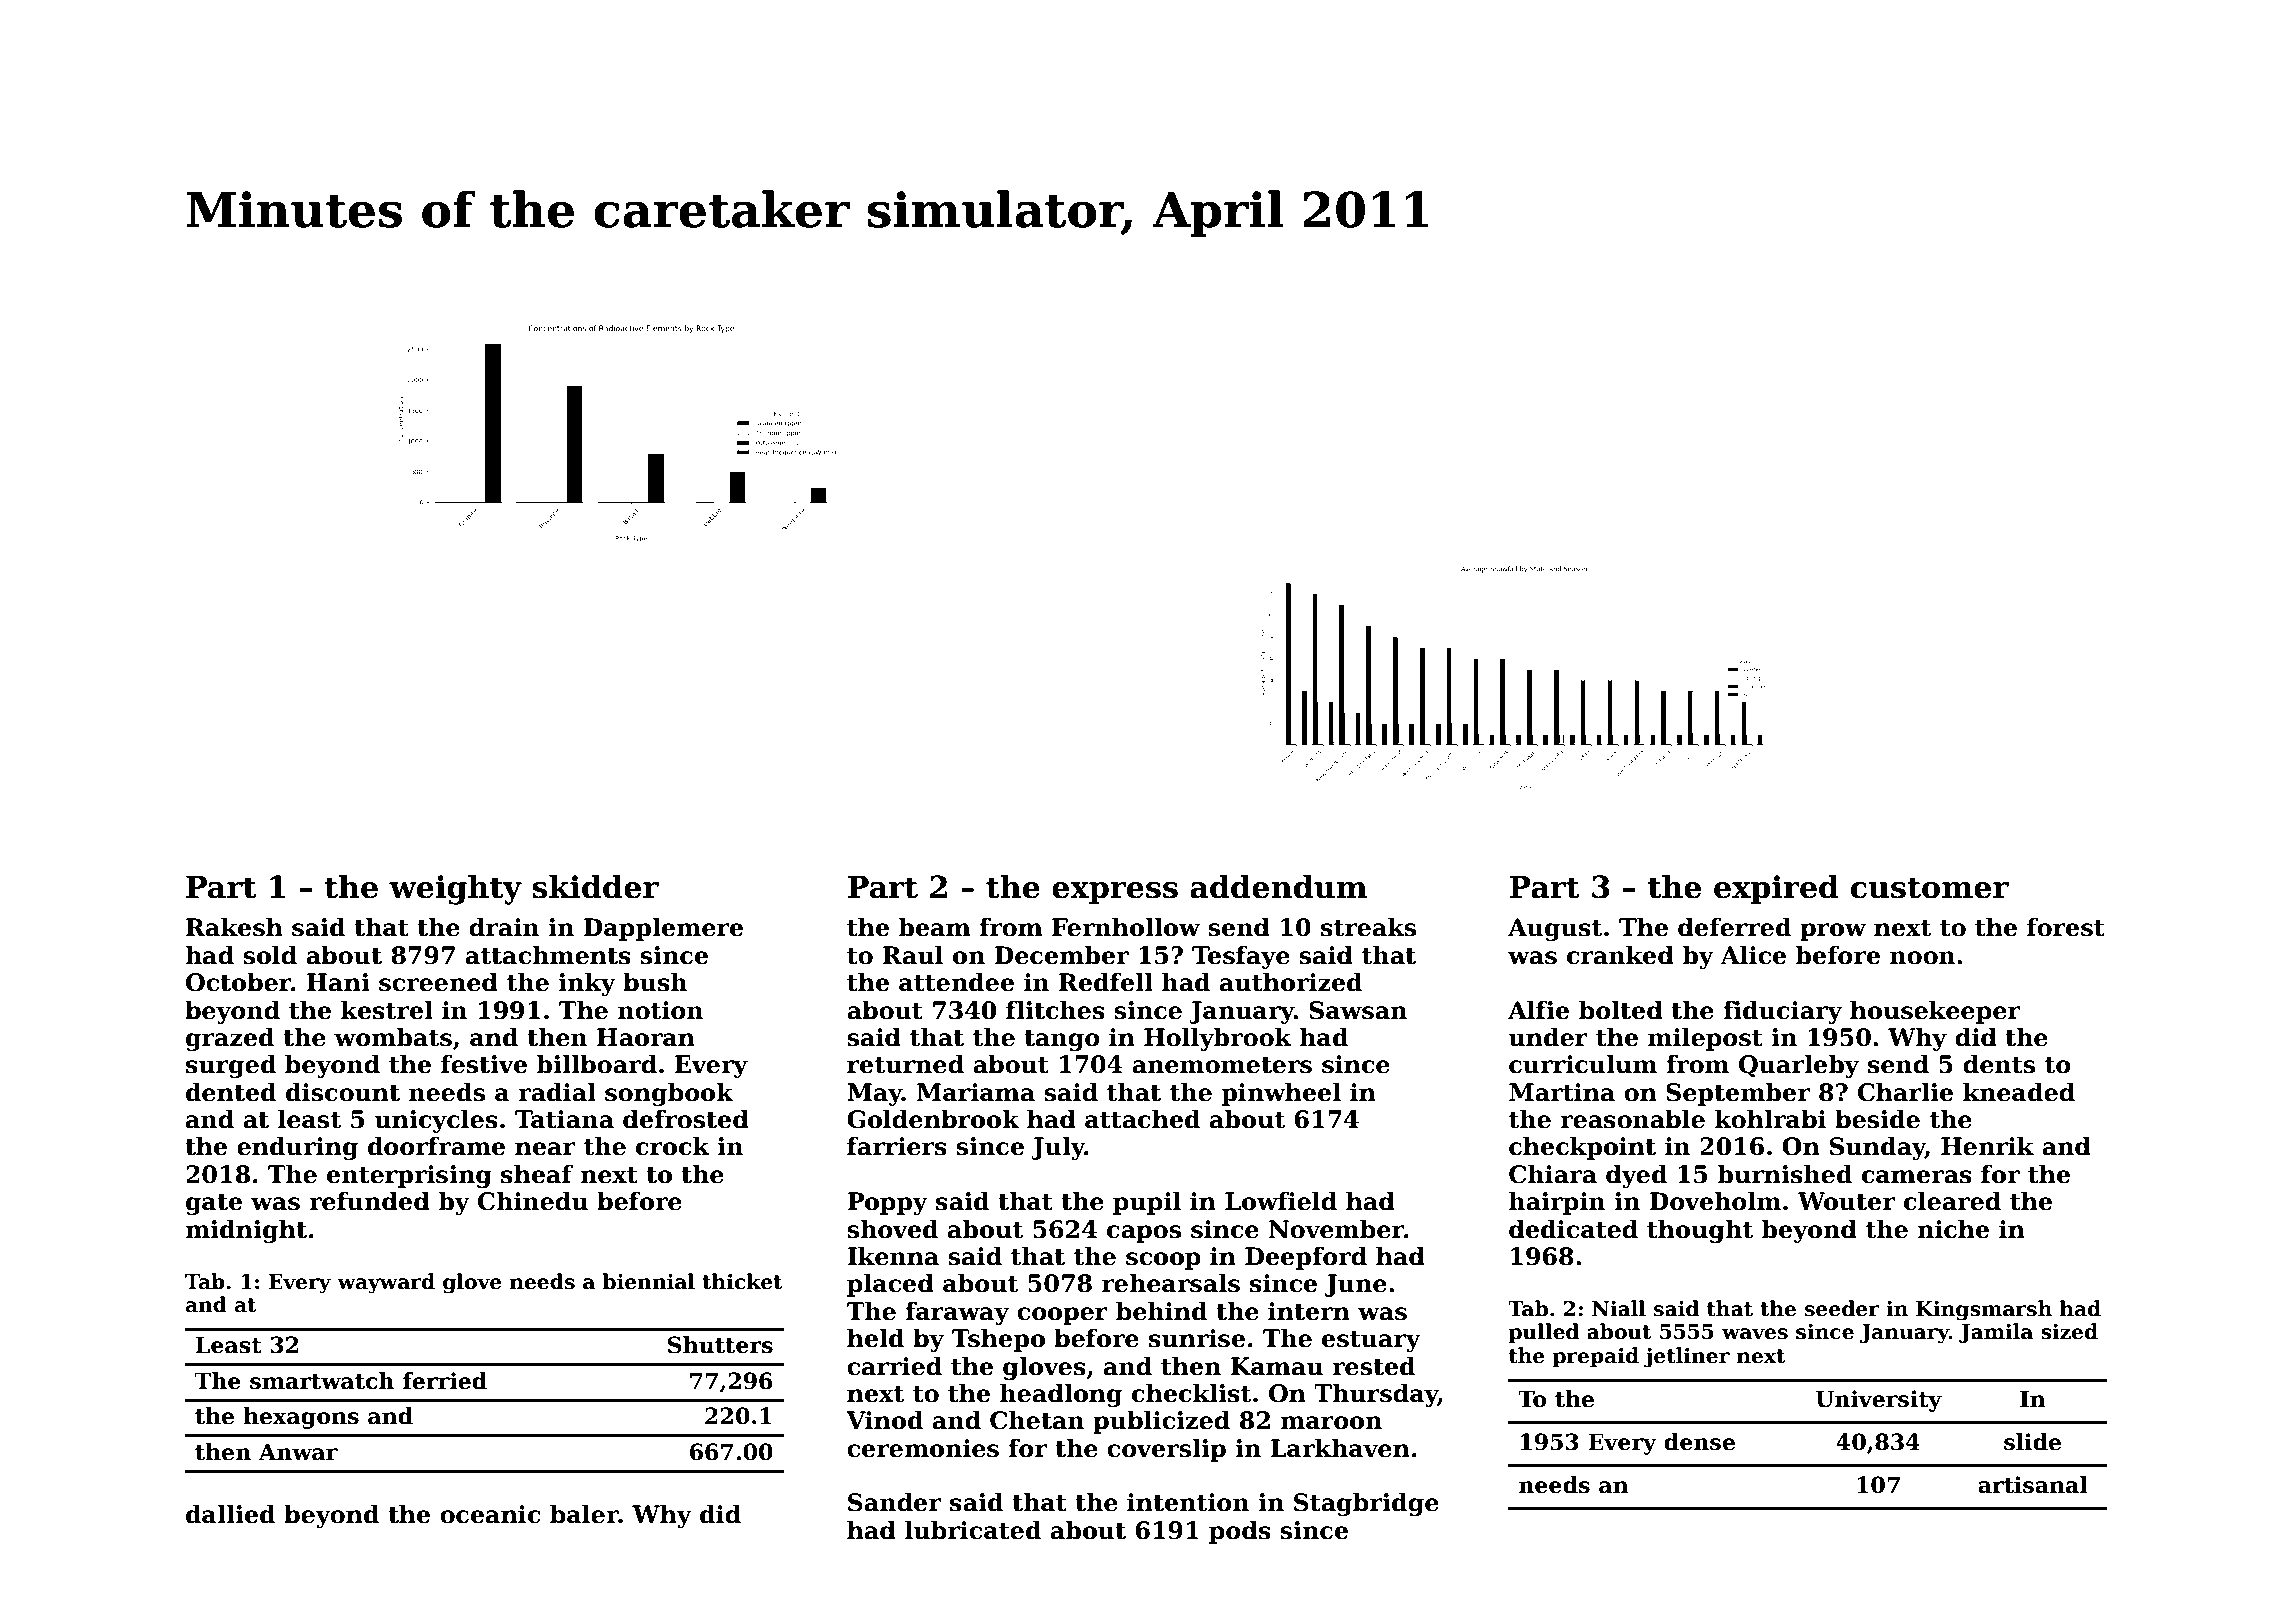 Image resolution: width=2292 pixels, height=1620 pixels. Describe the element at coordinates (1619, 1308) in the screenshot. I see `Niall` at that location.
